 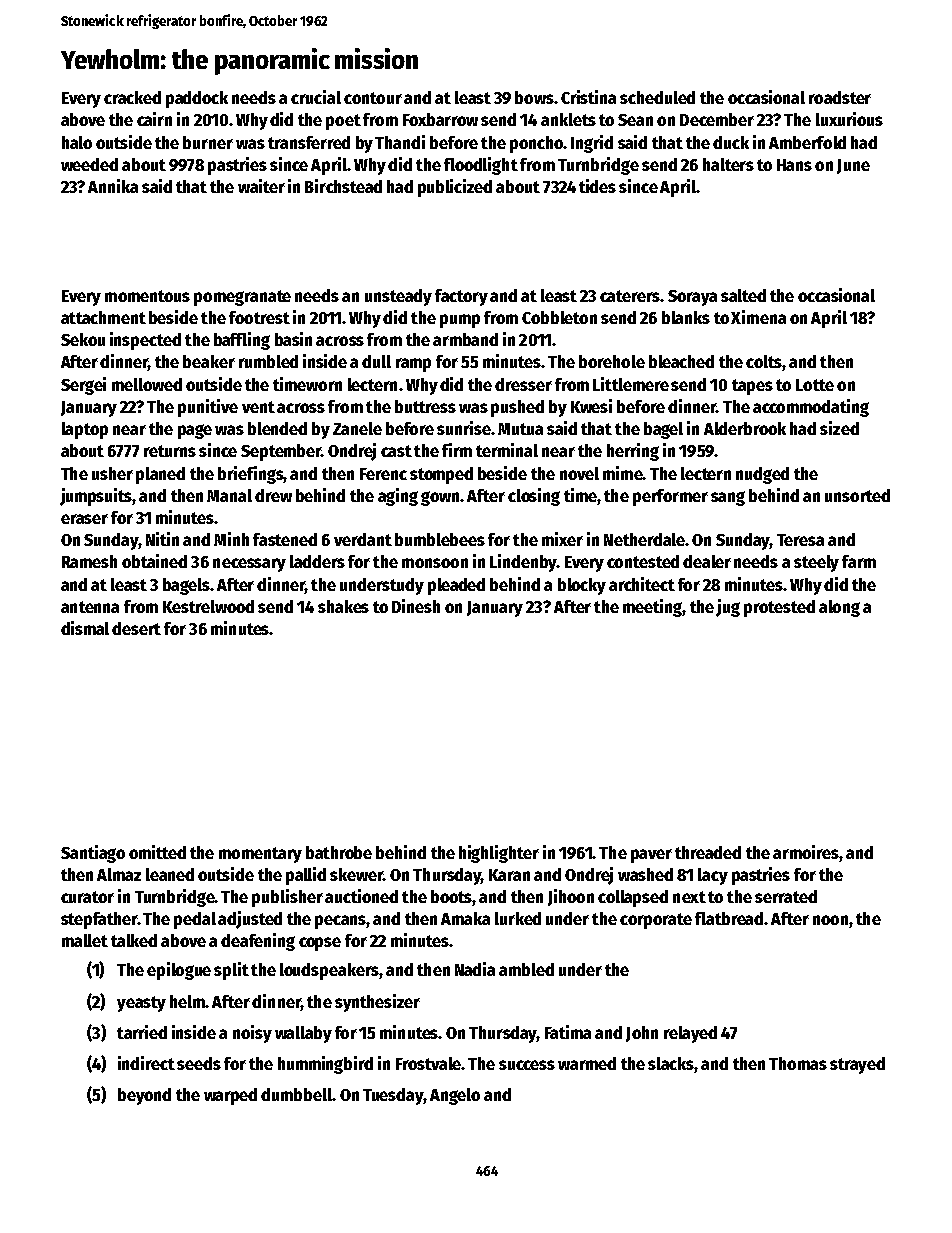 What do you see at coordinates (592, 144) in the screenshot?
I see `Ingrid` at bounding box center [592, 144].
